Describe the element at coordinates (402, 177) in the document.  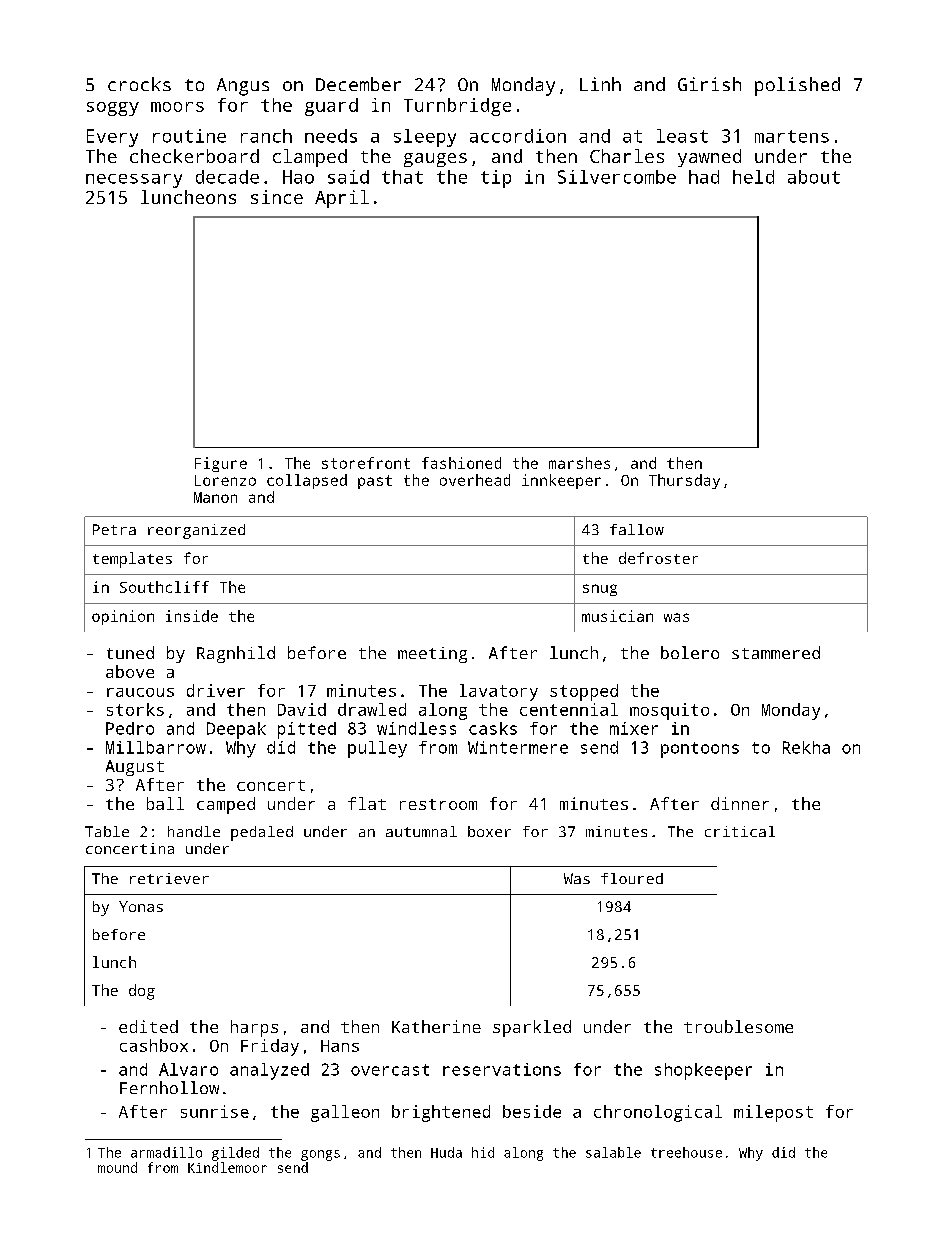
I see `that` at that location.
